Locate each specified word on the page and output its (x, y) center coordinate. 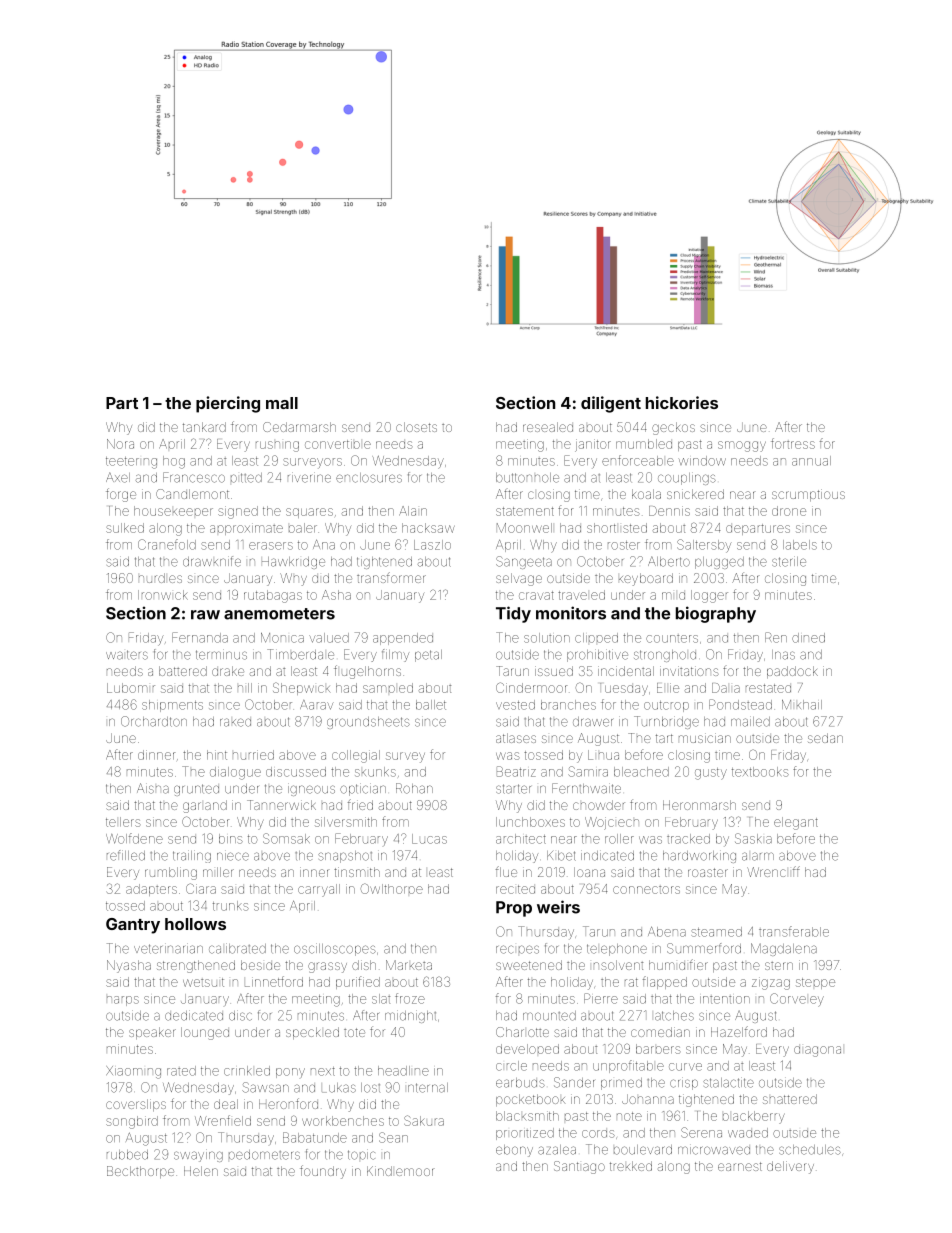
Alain (413, 511)
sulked (125, 528)
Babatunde (315, 1137)
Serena (701, 1132)
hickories (682, 402)
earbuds (520, 1083)
